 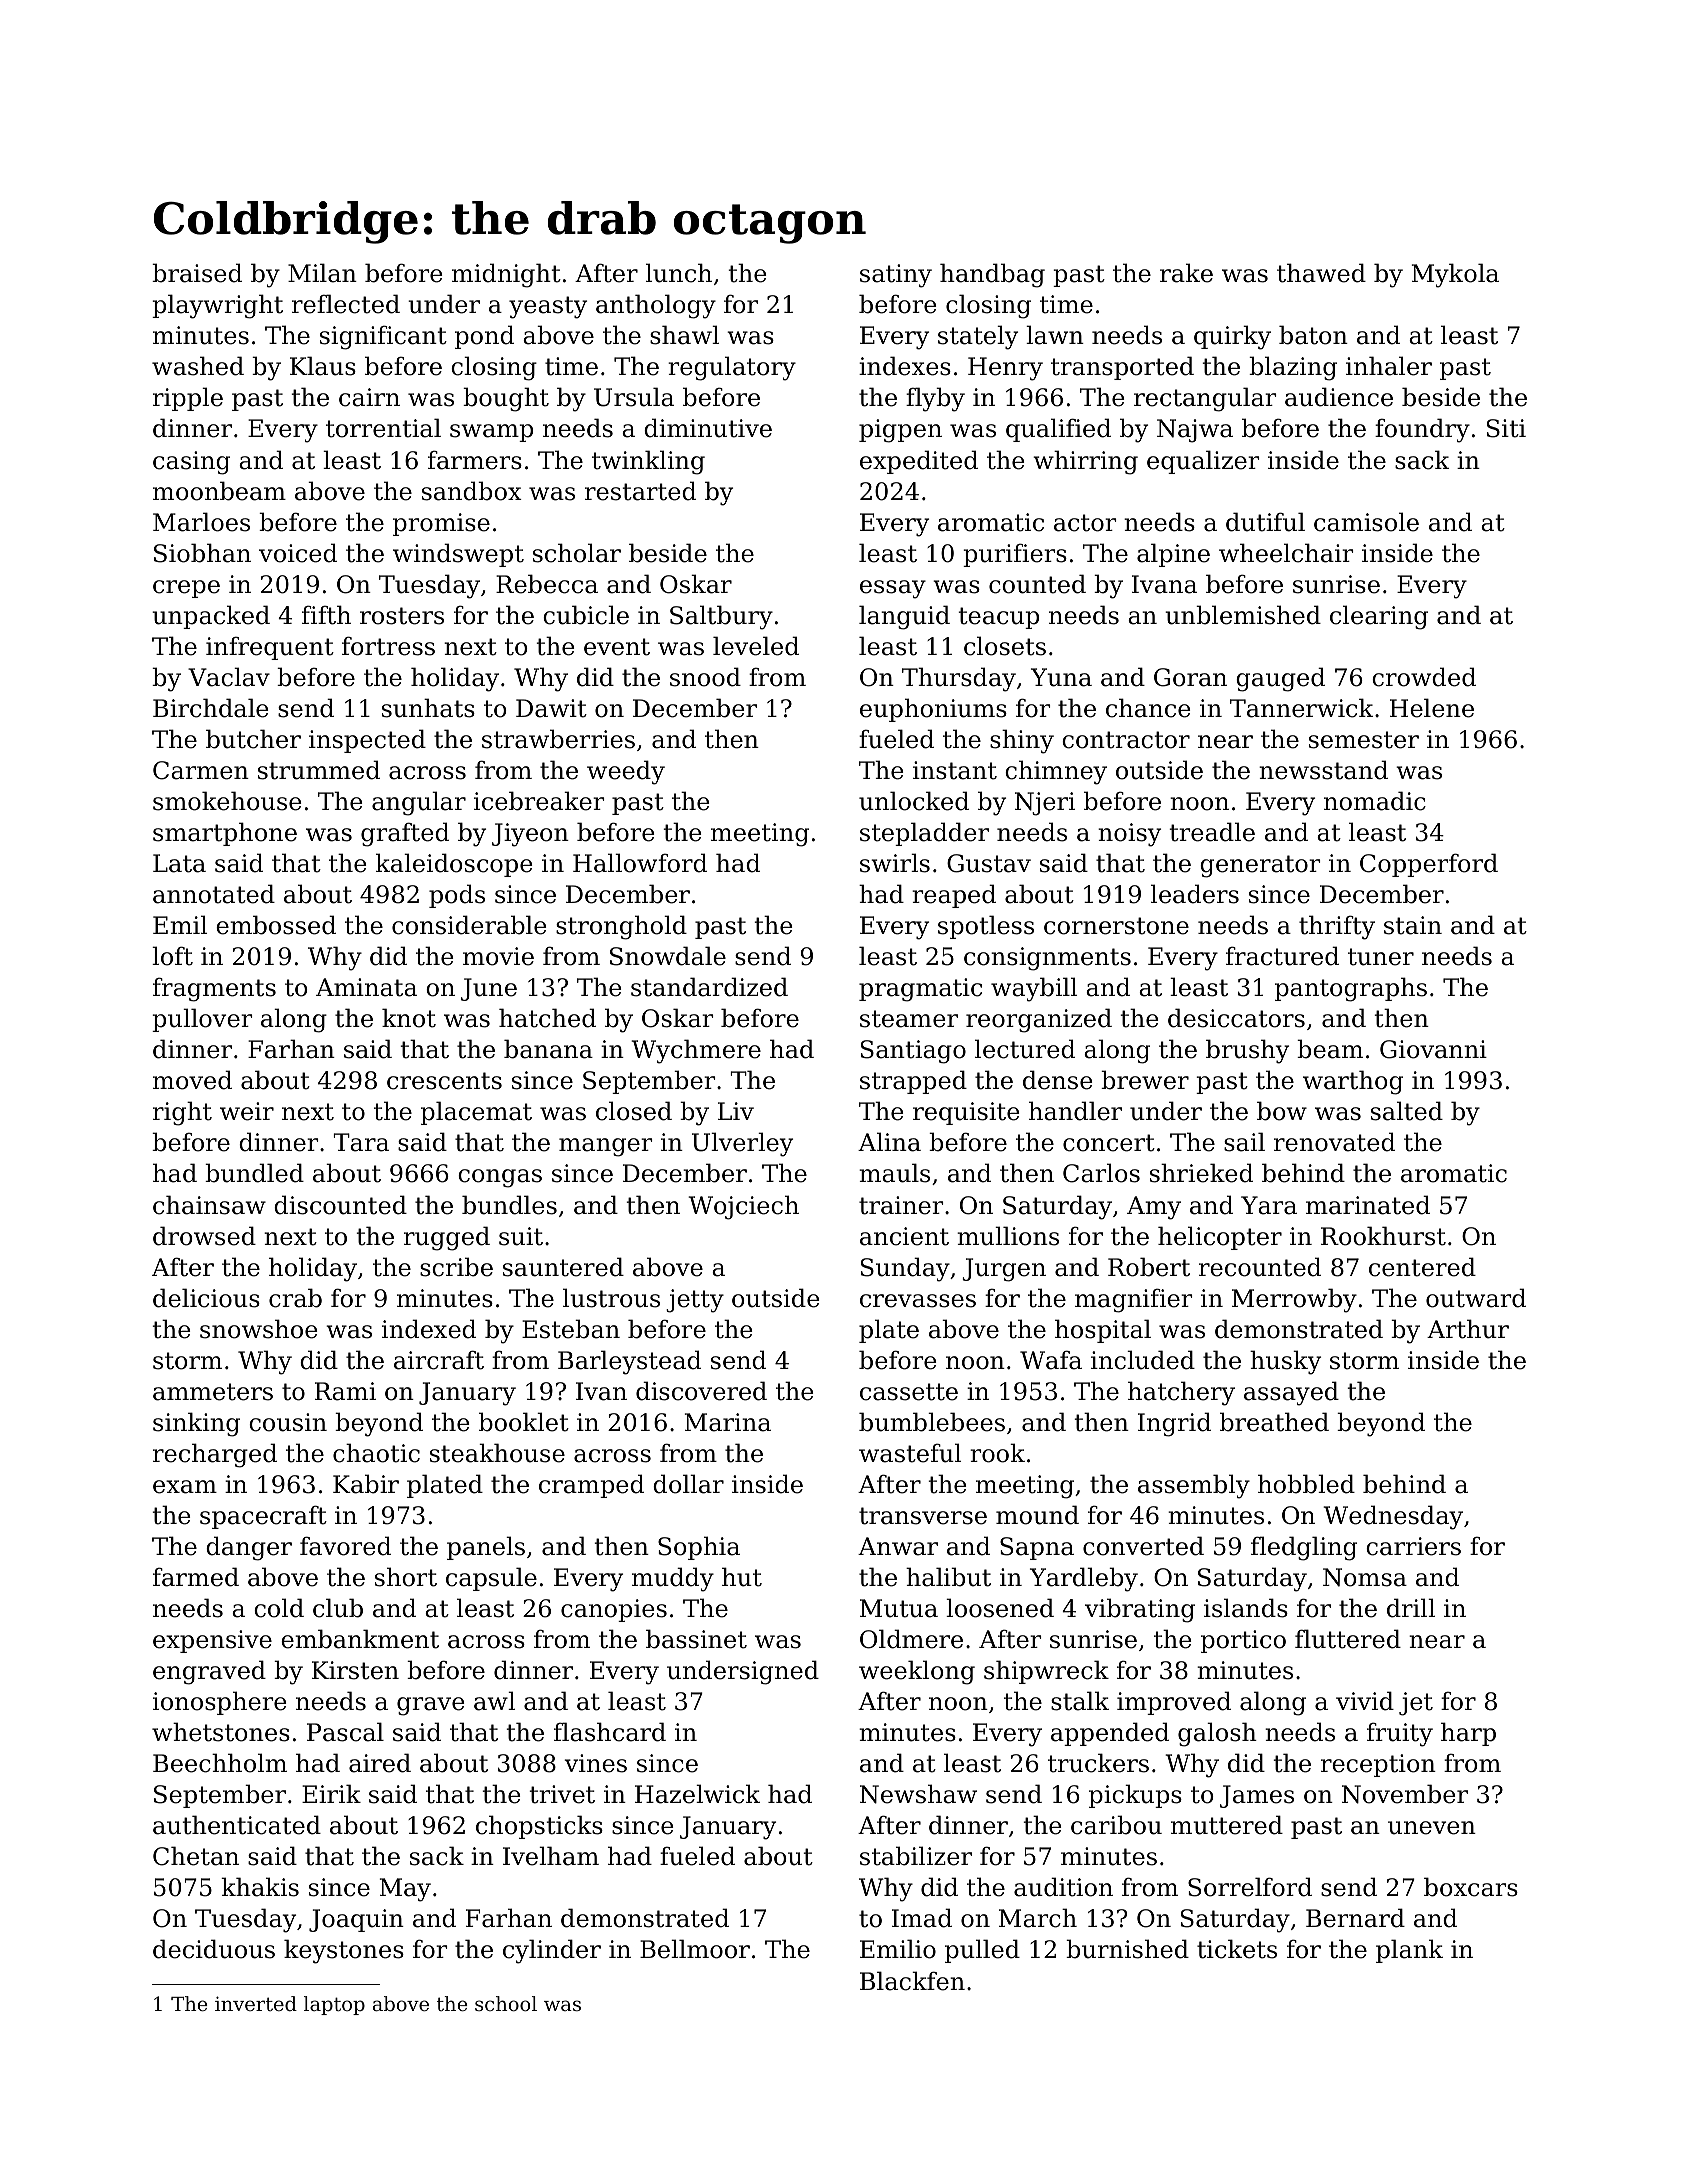 I want to click on Mykola, so click(x=1455, y=275).
